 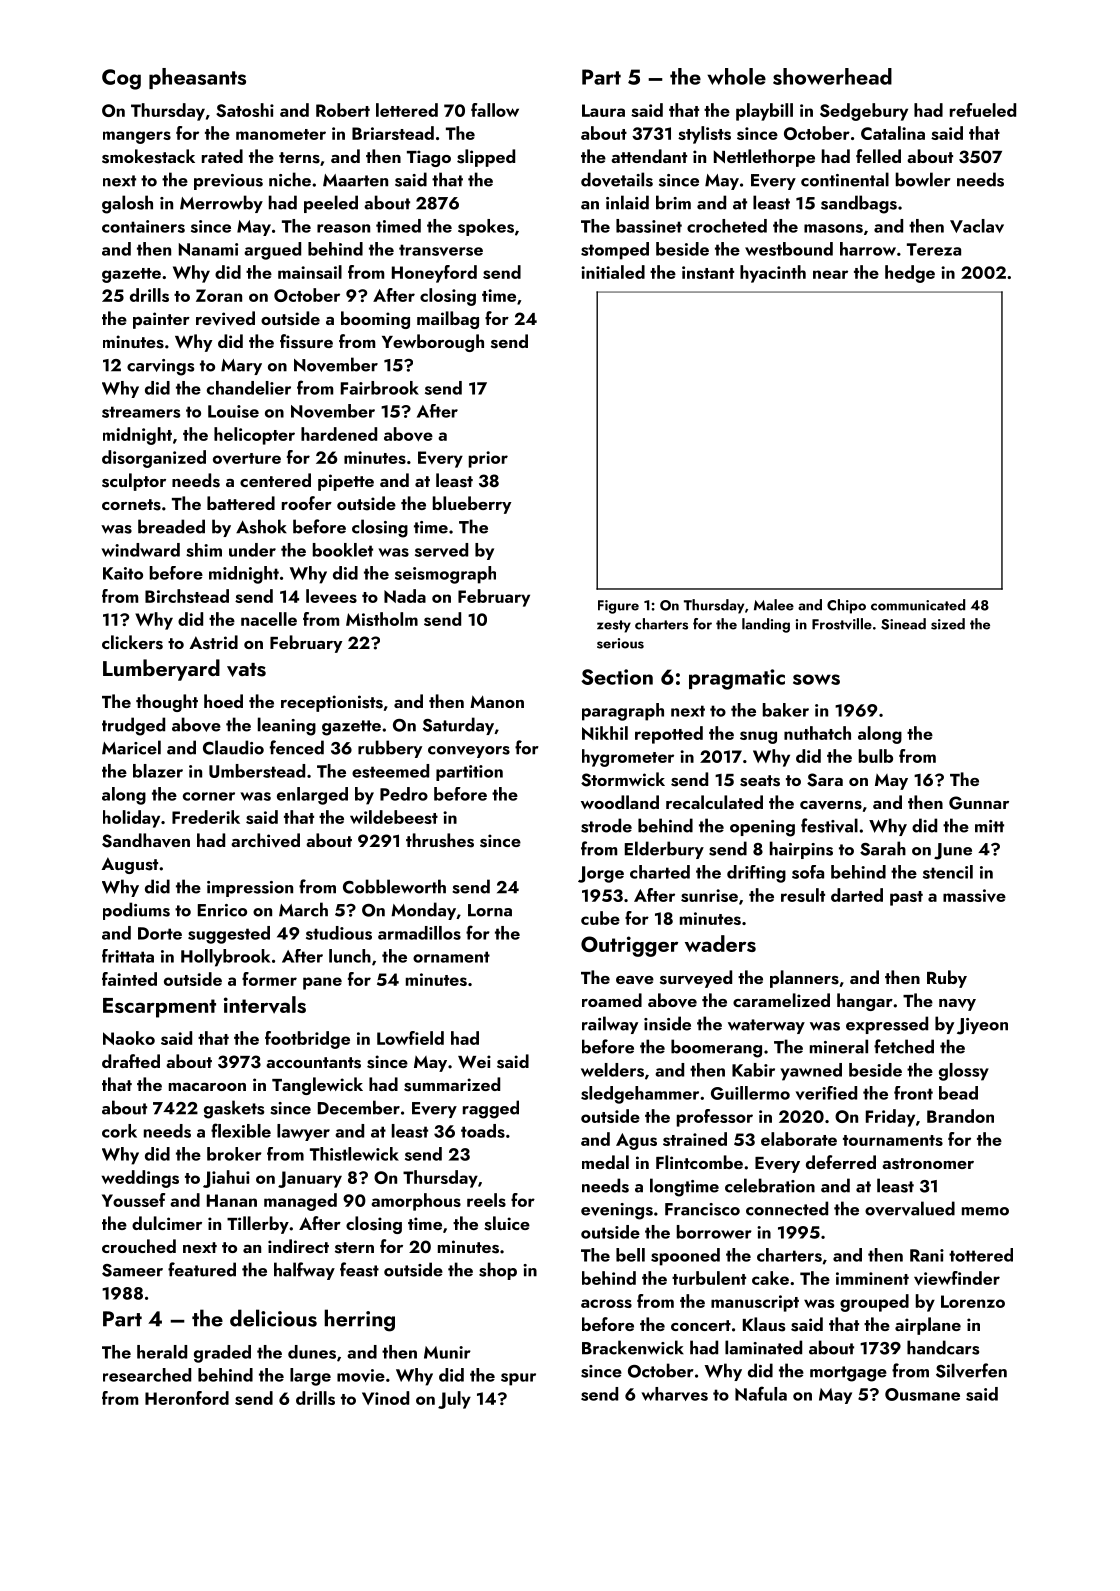 What do you see at coordinates (313, 1063) in the document?
I see `accountants` at bounding box center [313, 1063].
